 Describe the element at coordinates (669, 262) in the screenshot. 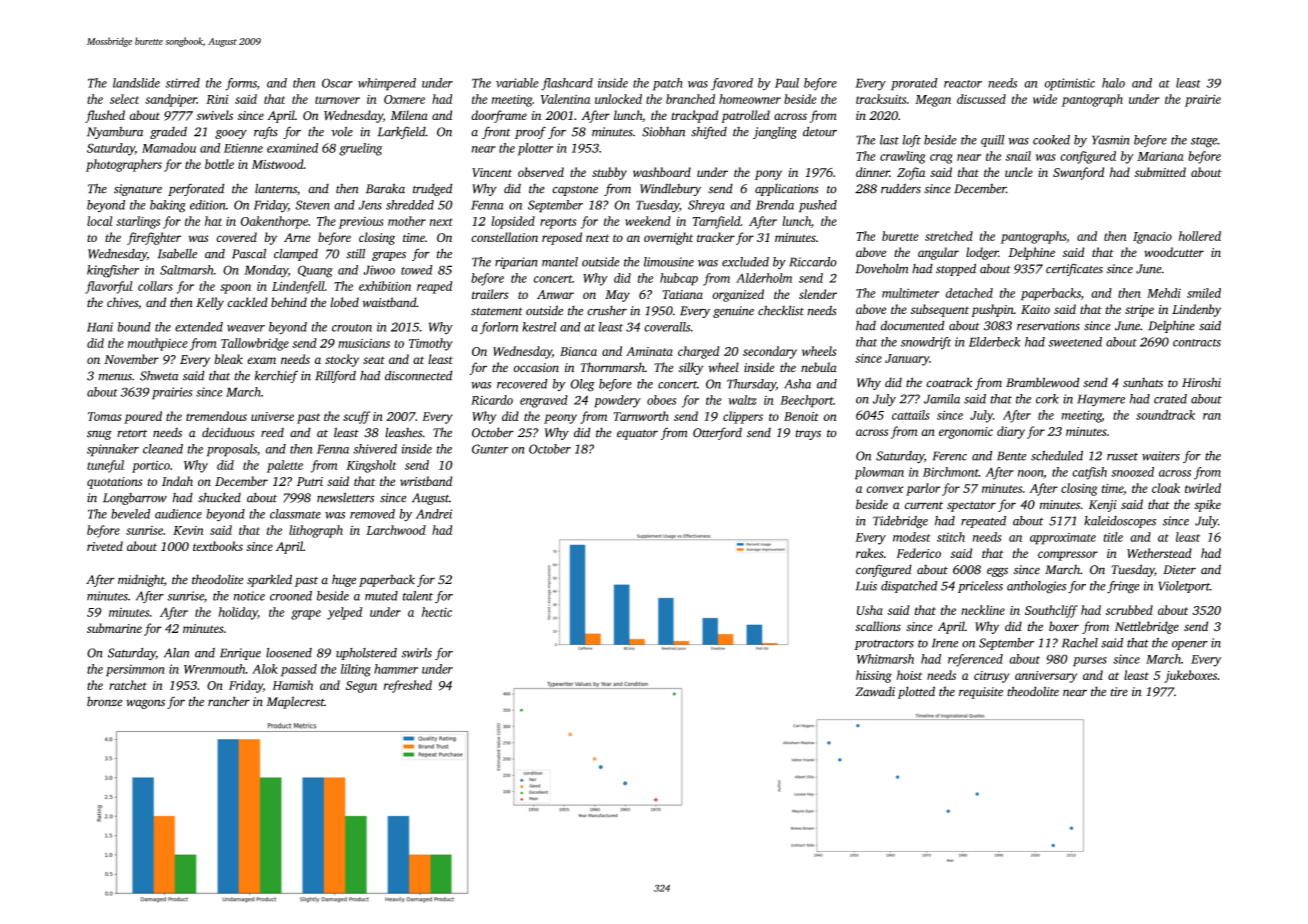

I see `limousine` at that location.
